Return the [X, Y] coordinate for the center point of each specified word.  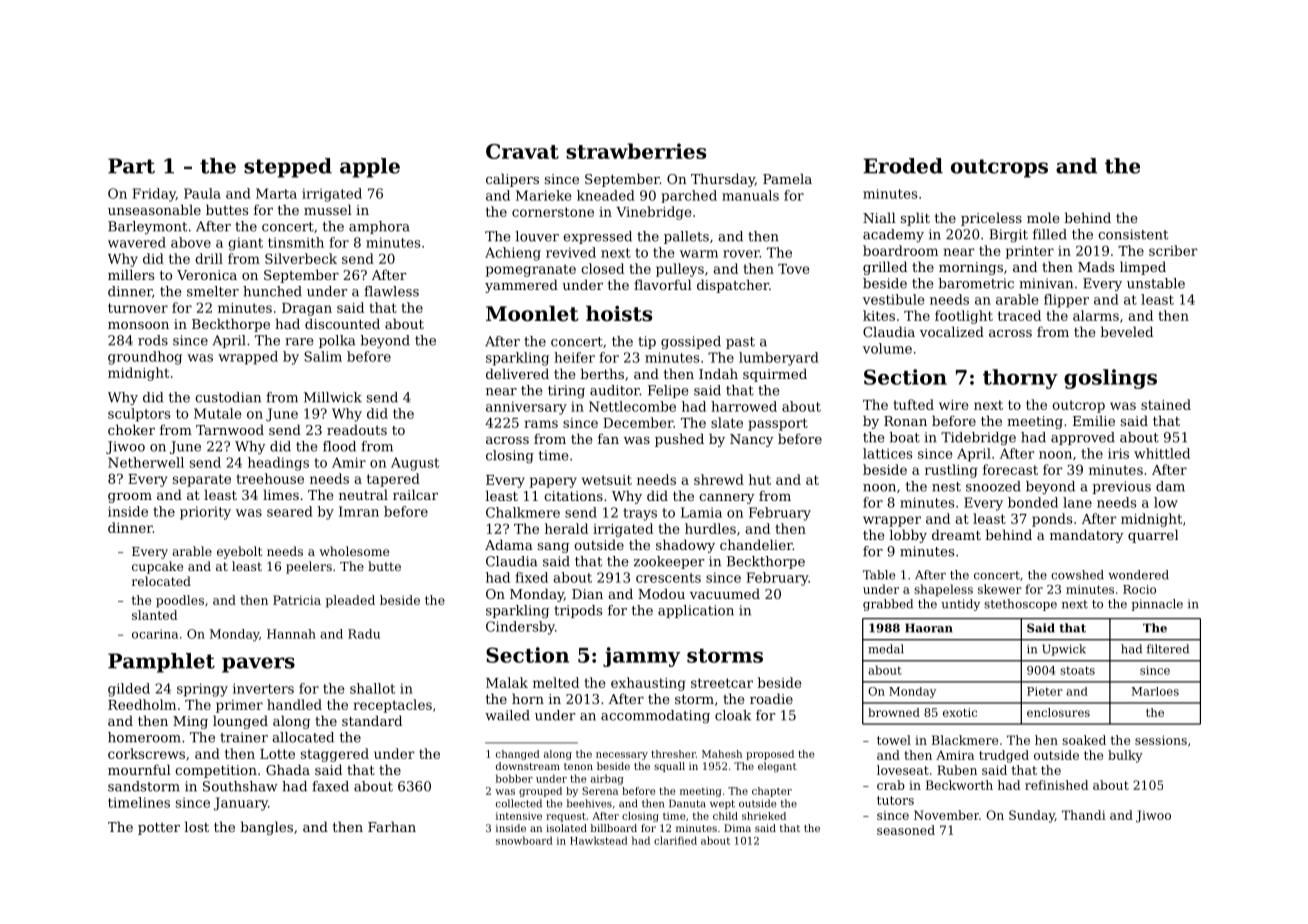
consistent [1133, 234]
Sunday [1032, 816]
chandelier [756, 544]
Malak [507, 682]
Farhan [392, 826]
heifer [574, 357]
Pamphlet [161, 663]
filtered [1168, 649]
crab [891, 785]
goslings [1110, 379]
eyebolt [239, 552]
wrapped [248, 358]
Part [131, 166]
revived [571, 252]
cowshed [1077, 575]
